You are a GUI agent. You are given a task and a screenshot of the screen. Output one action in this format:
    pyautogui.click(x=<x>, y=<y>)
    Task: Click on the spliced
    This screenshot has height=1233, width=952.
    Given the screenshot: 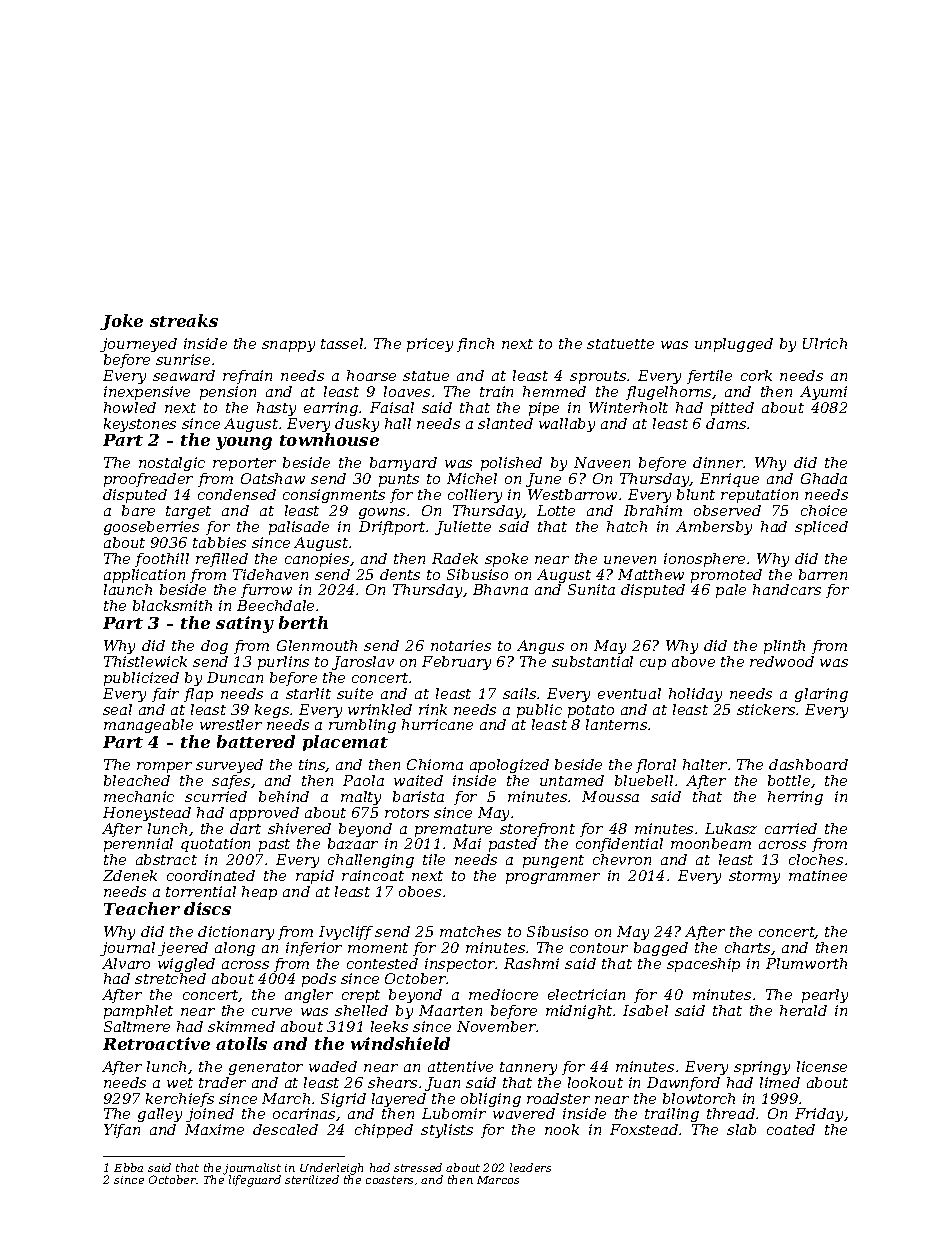 What is the action you would take?
    pyautogui.click(x=821, y=528)
